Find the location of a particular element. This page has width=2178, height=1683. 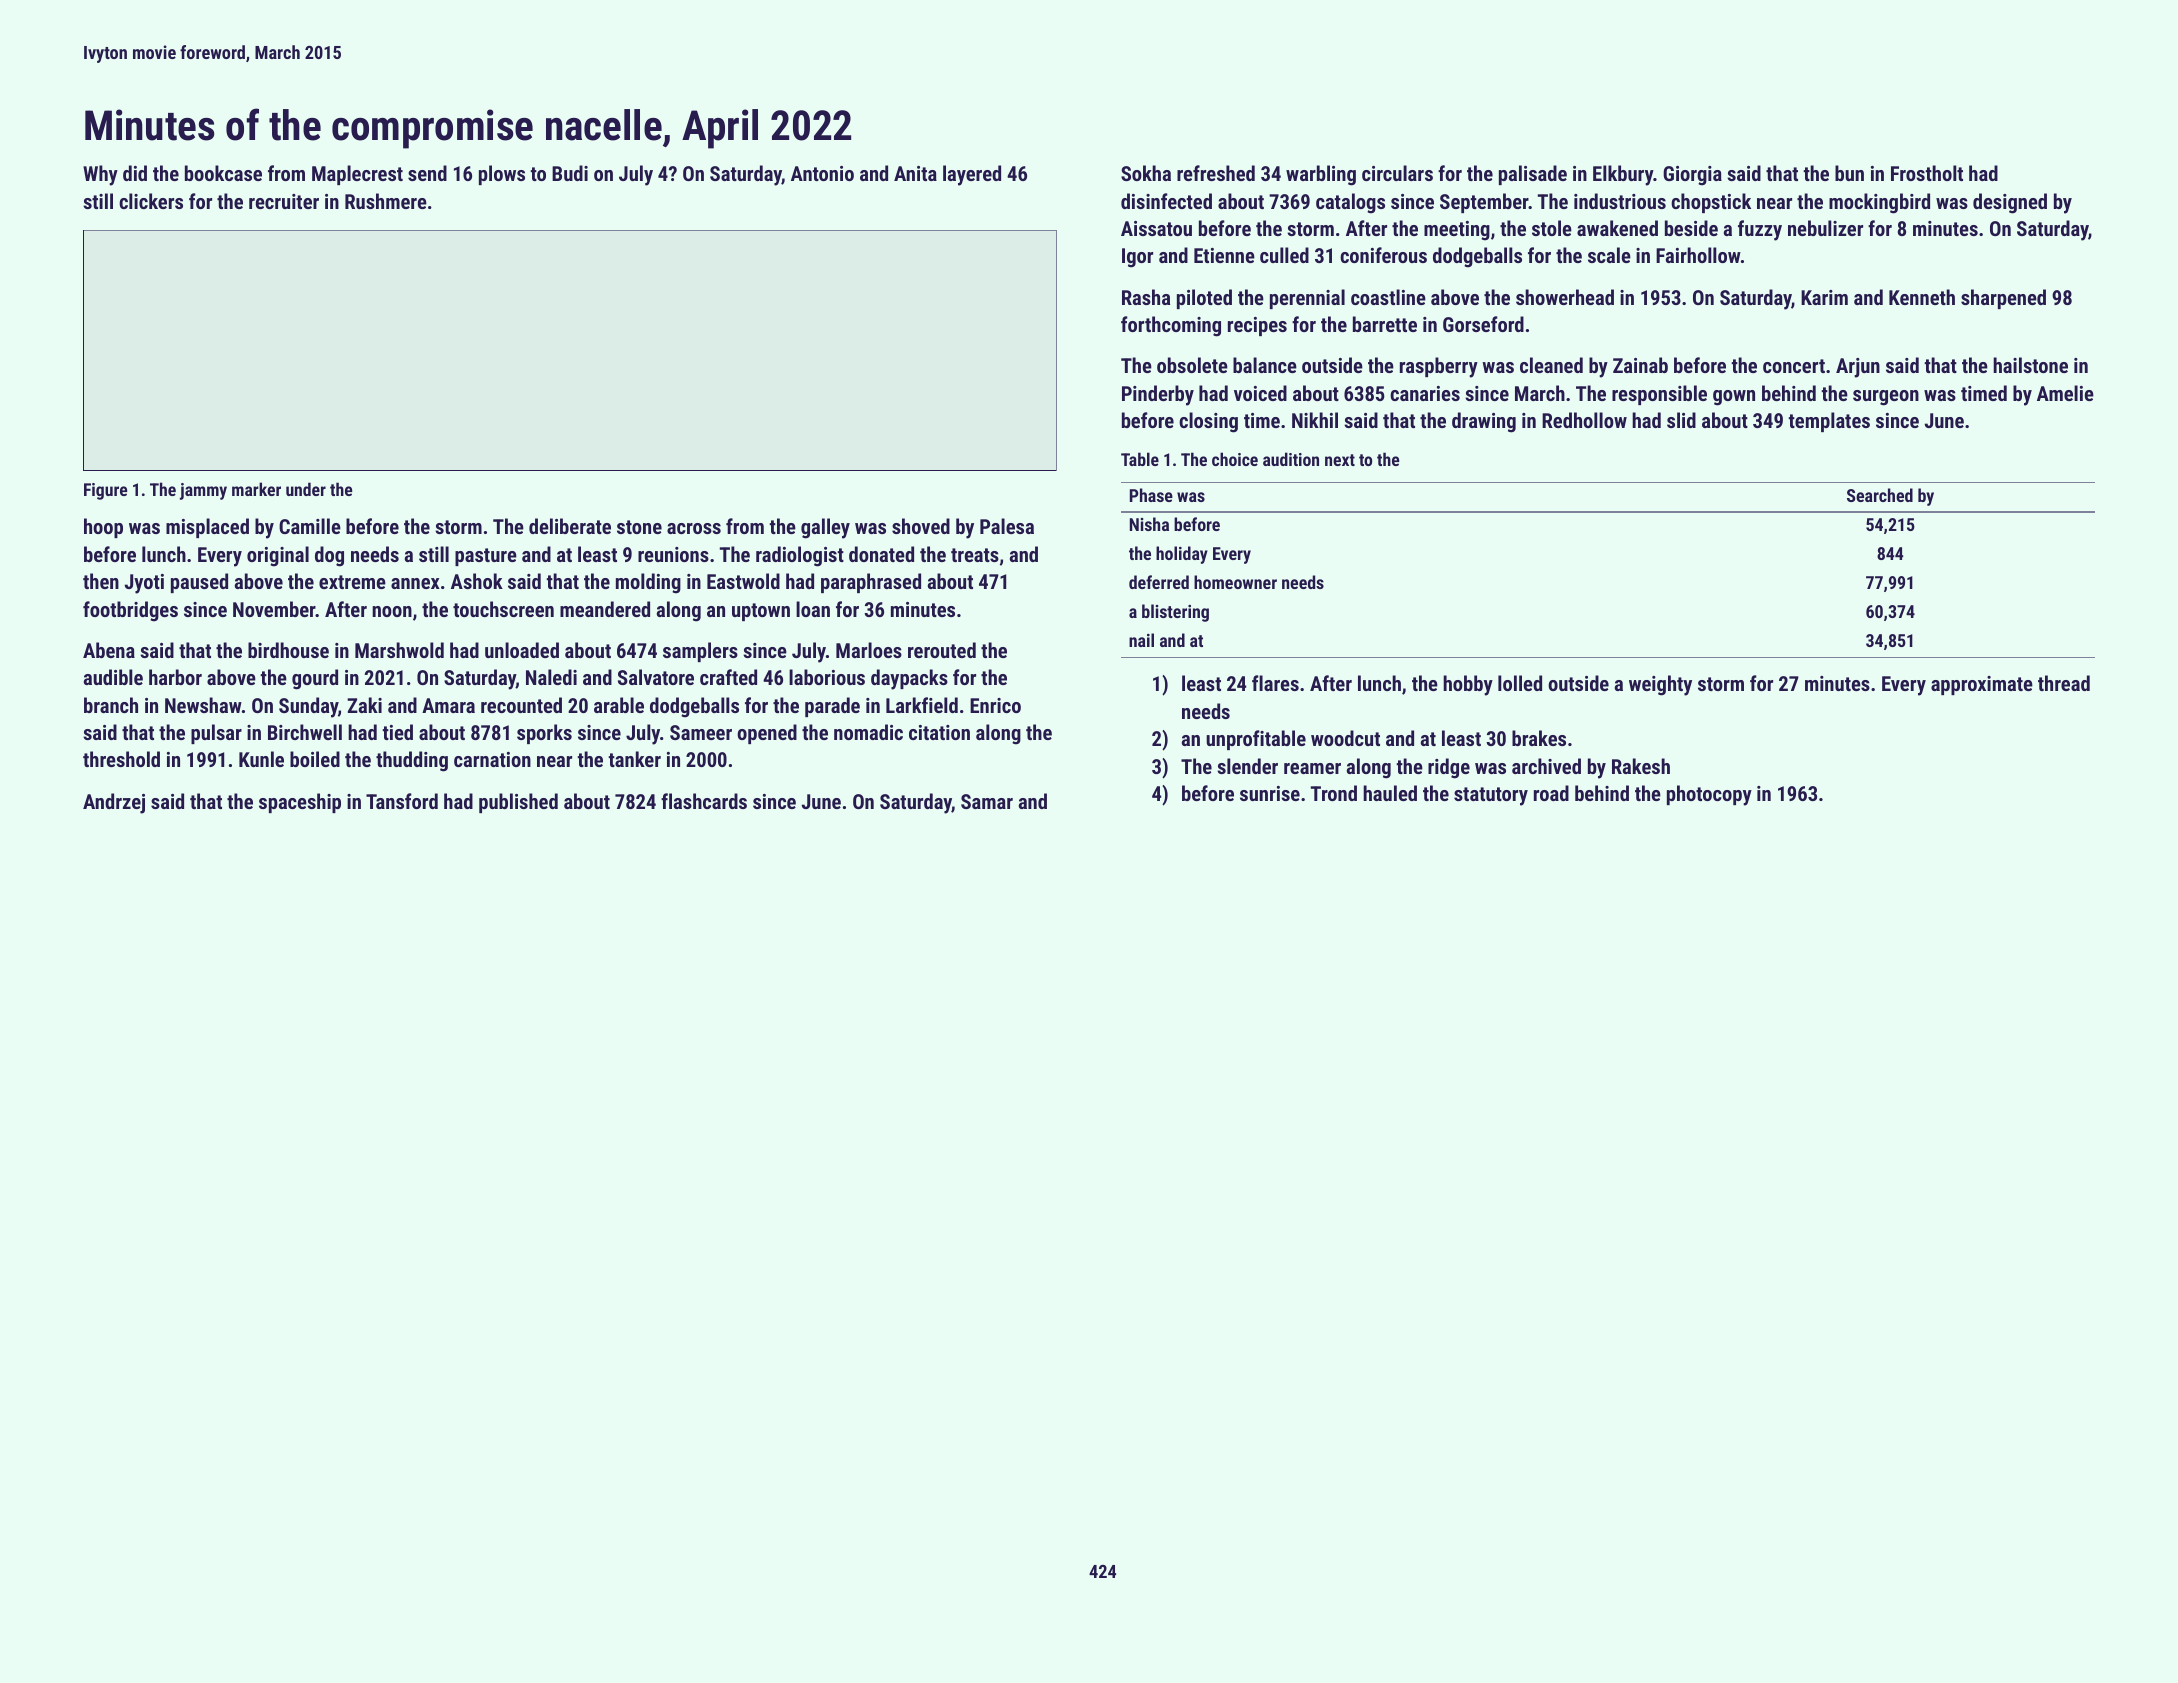

Amelie is located at coordinates (2065, 393).
